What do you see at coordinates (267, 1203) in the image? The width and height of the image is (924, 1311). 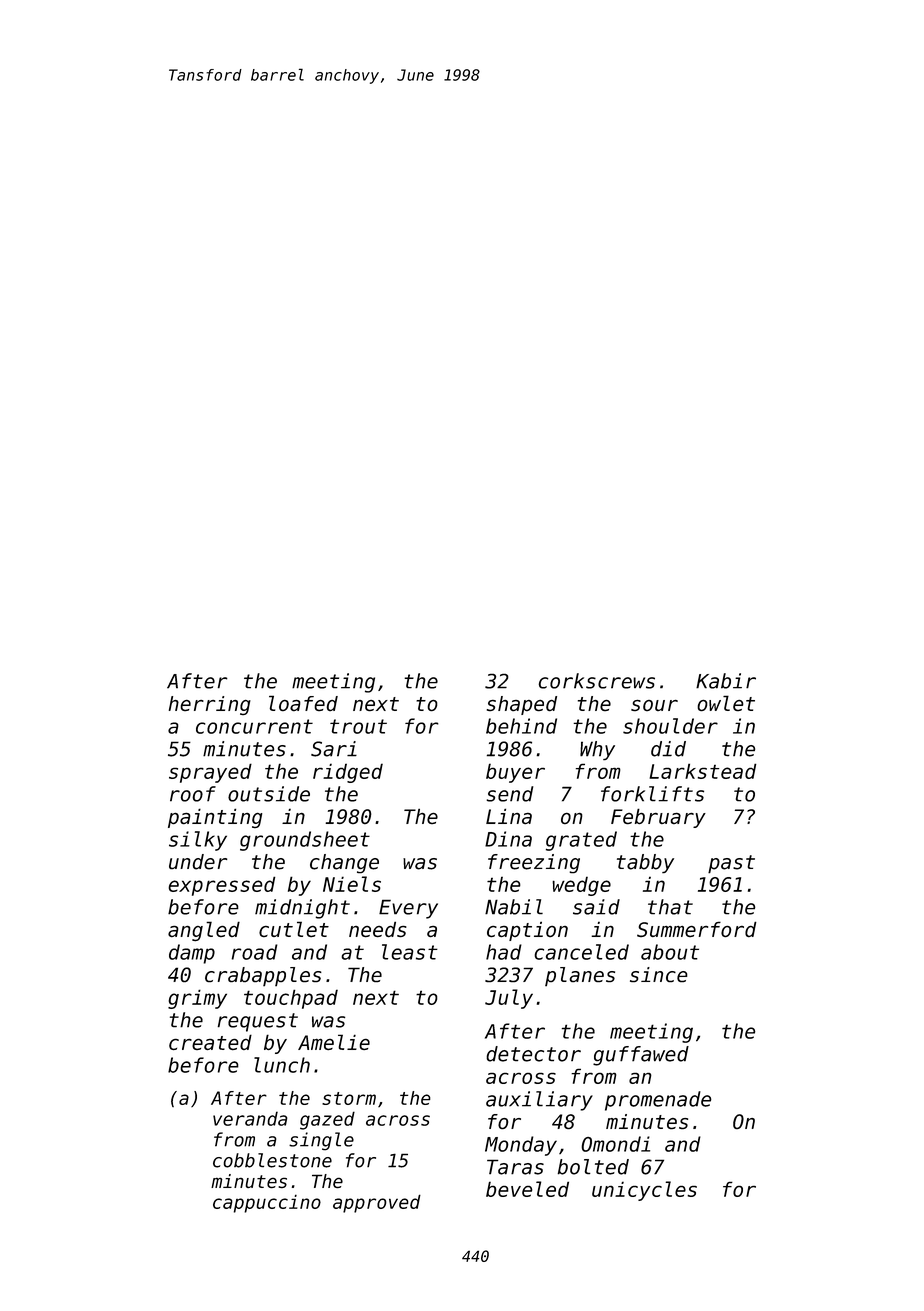 I see `cappuccino` at bounding box center [267, 1203].
